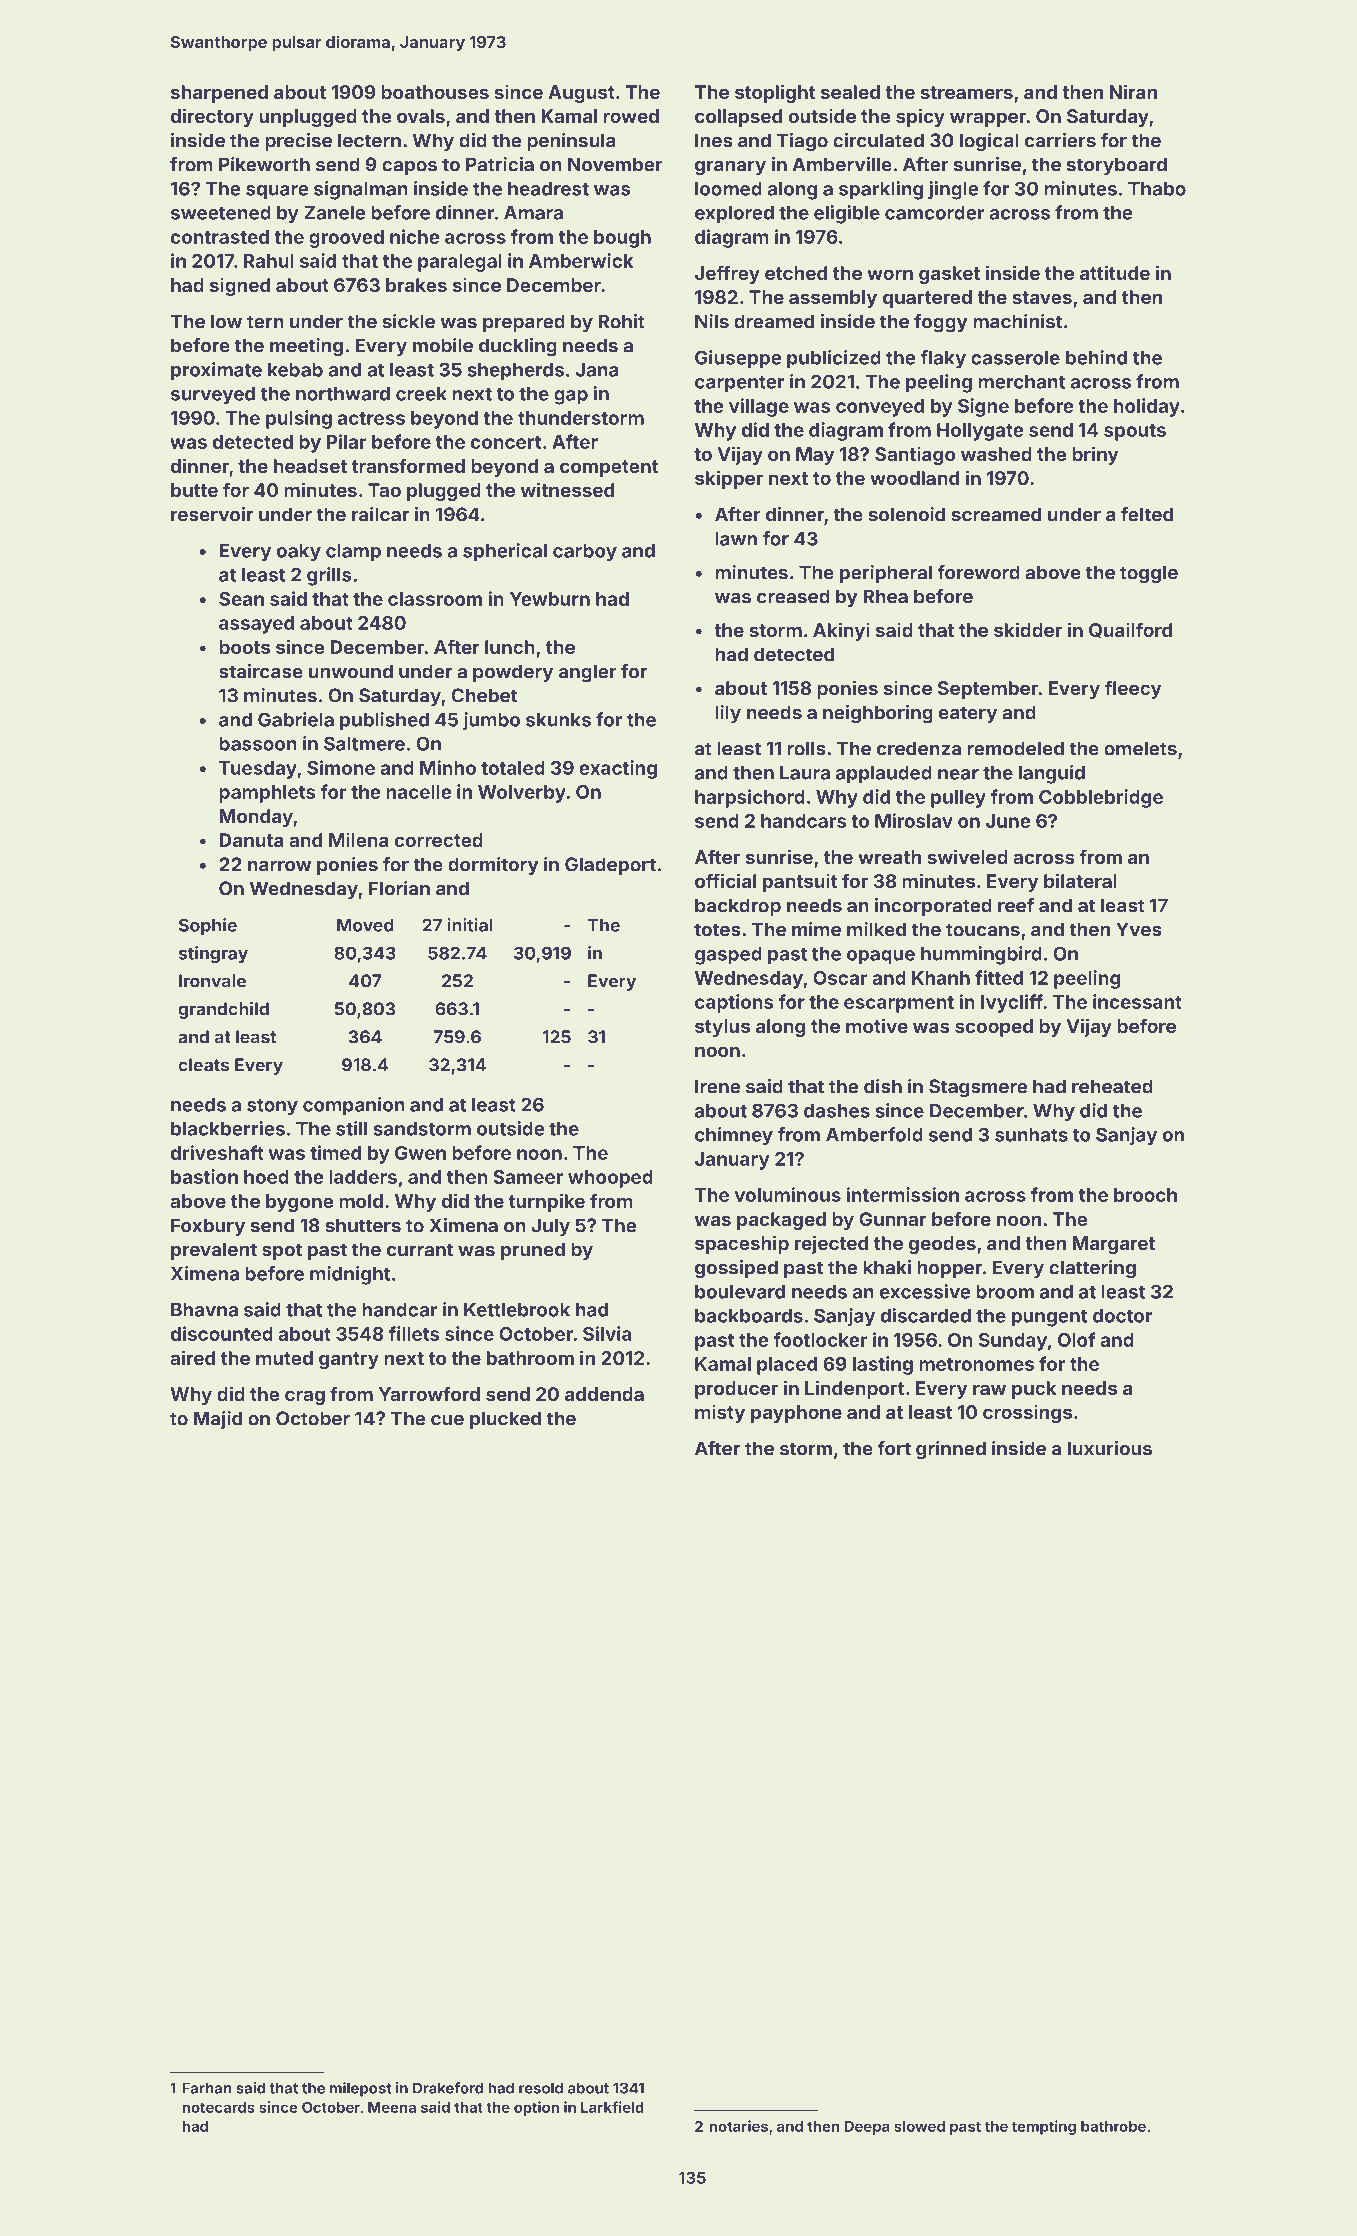 The image size is (1357, 2236). Describe the element at coordinates (618, 769) in the page. I see `exacting` at that location.
